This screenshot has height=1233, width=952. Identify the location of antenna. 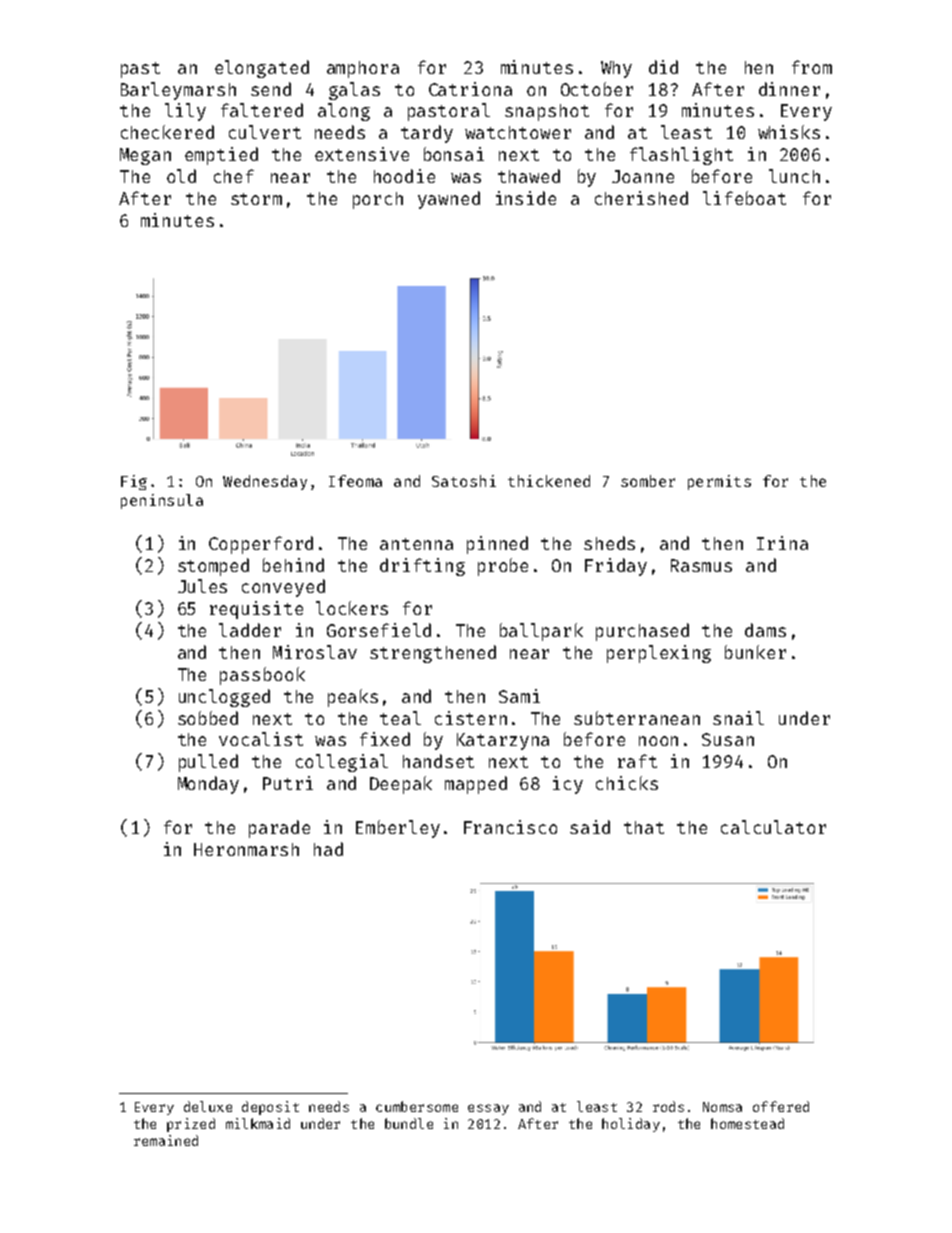
(416, 544).
